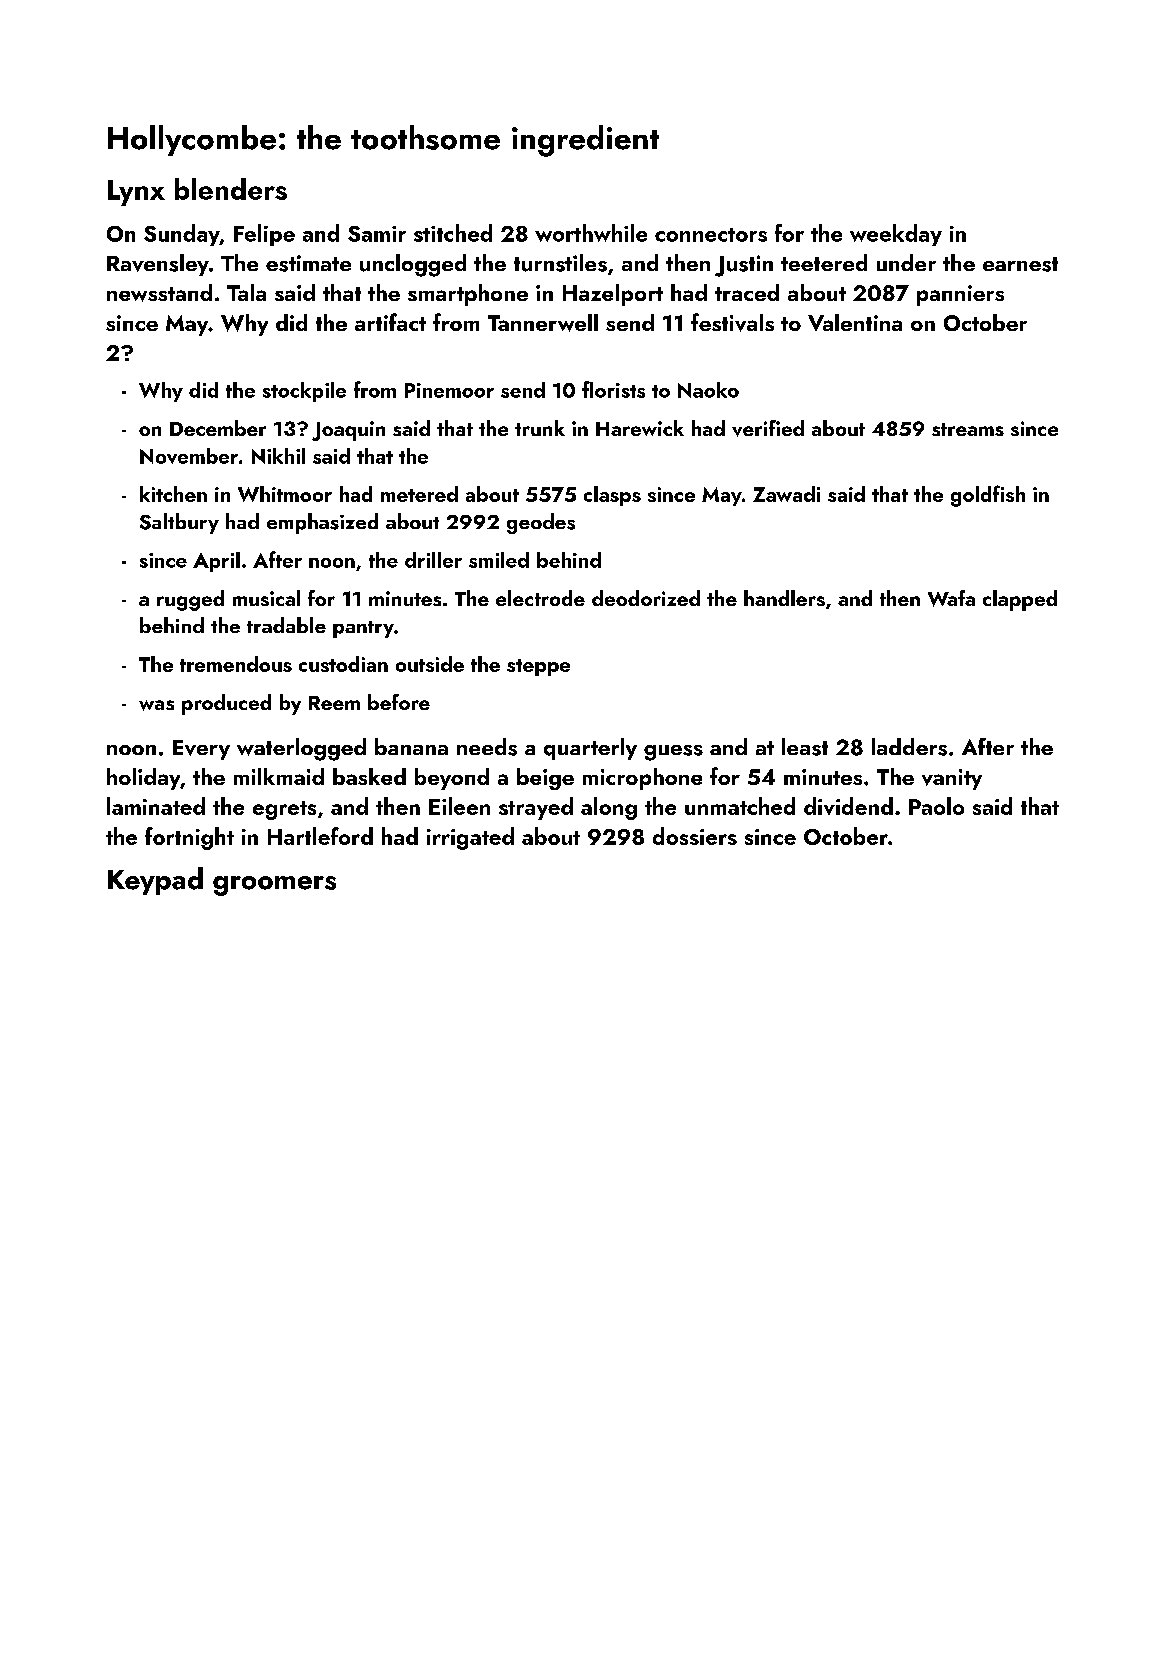 Image resolution: width=1165 pixels, height=1654 pixels. I want to click on panniers, so click(960, 295).
